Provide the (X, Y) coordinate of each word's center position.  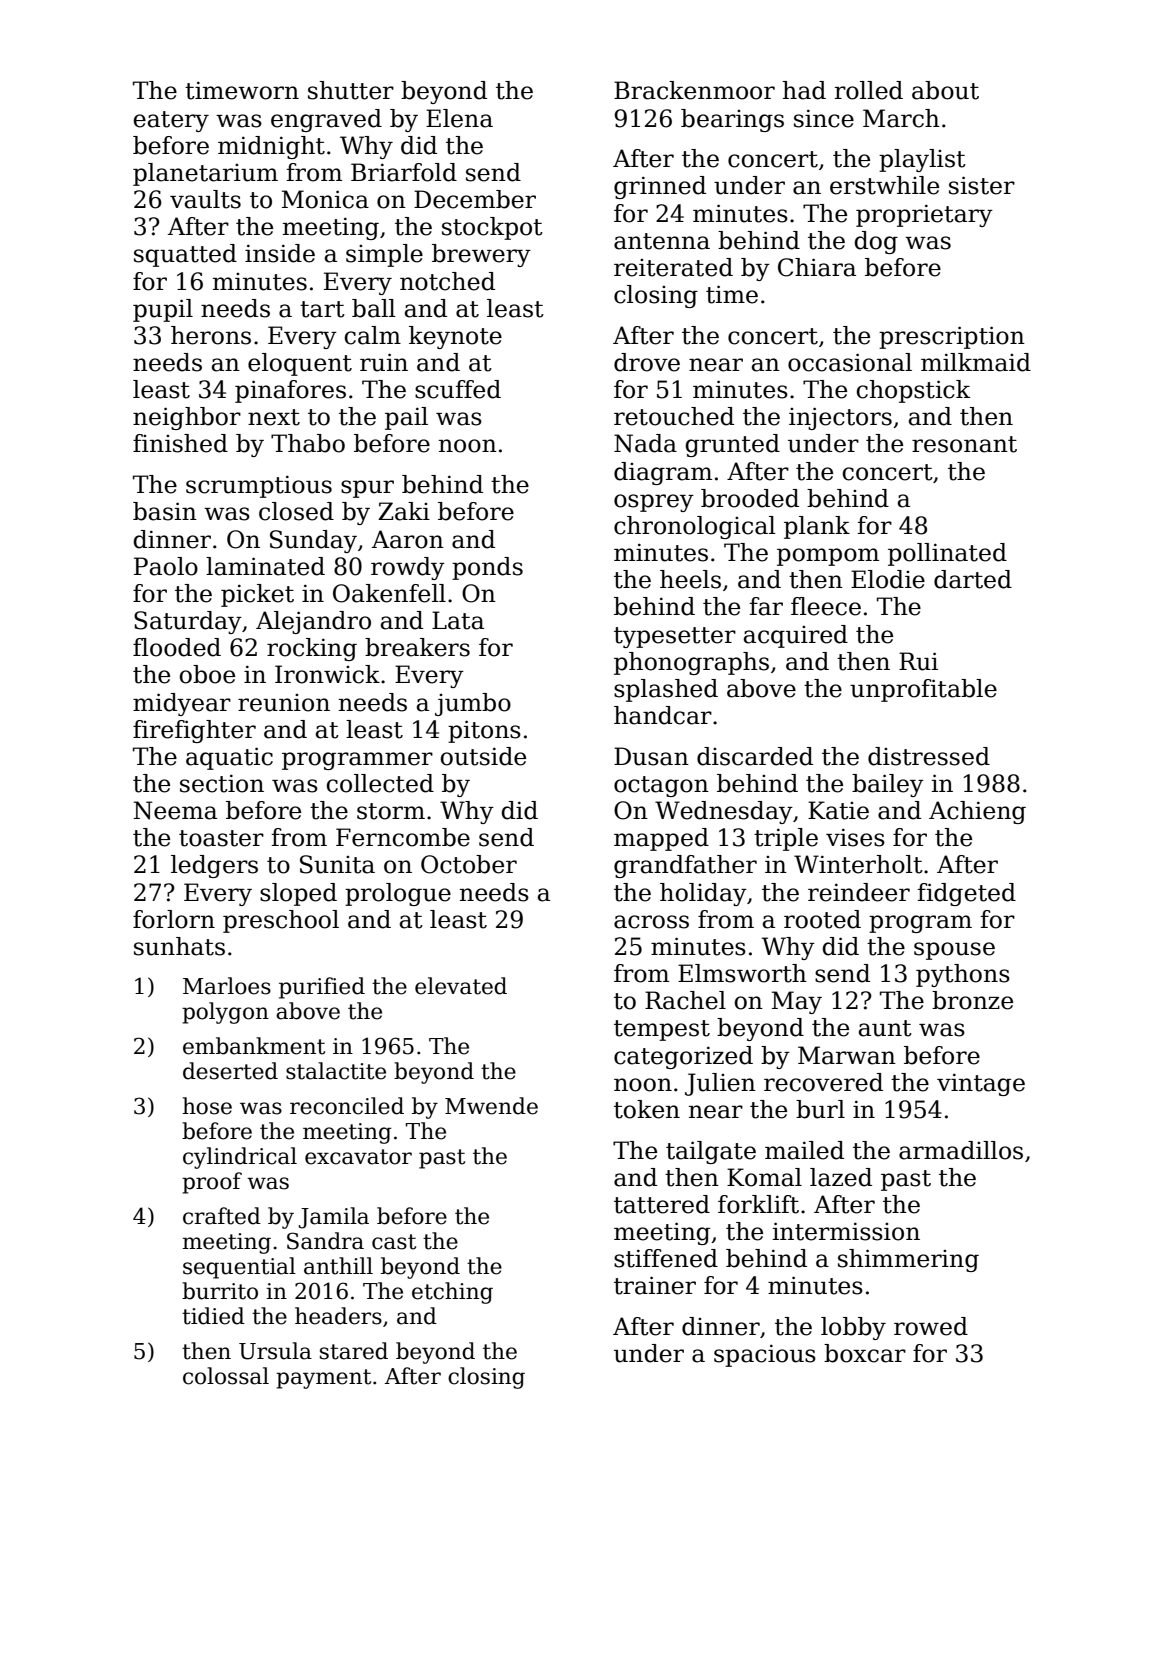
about (945, 90)
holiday (703, 894)
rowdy (408, 568)
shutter (351, 90)
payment (323, 1379)
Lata (458, 620)
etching (452, 1293)
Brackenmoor (694, 90)
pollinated (947, 554)
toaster (221, 838)
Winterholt (858, 864)
